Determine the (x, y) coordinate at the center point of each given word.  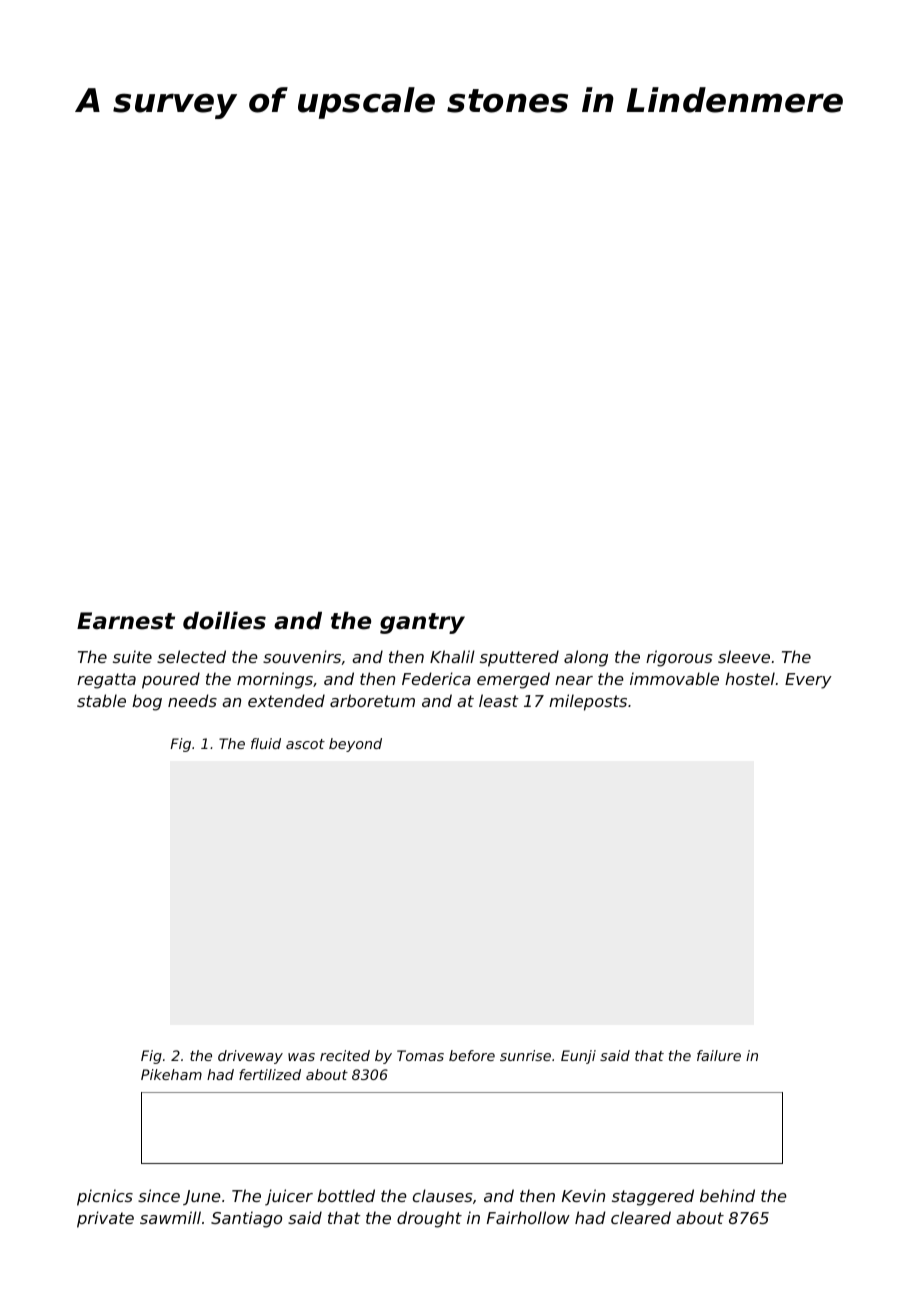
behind (727, 1195)
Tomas (420, 1055)
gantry (422, 623)
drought (429, 1219)
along (586, 658)
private (105, 1219)
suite (132, 656)
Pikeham (171, 1074)
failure (719, 1055)
